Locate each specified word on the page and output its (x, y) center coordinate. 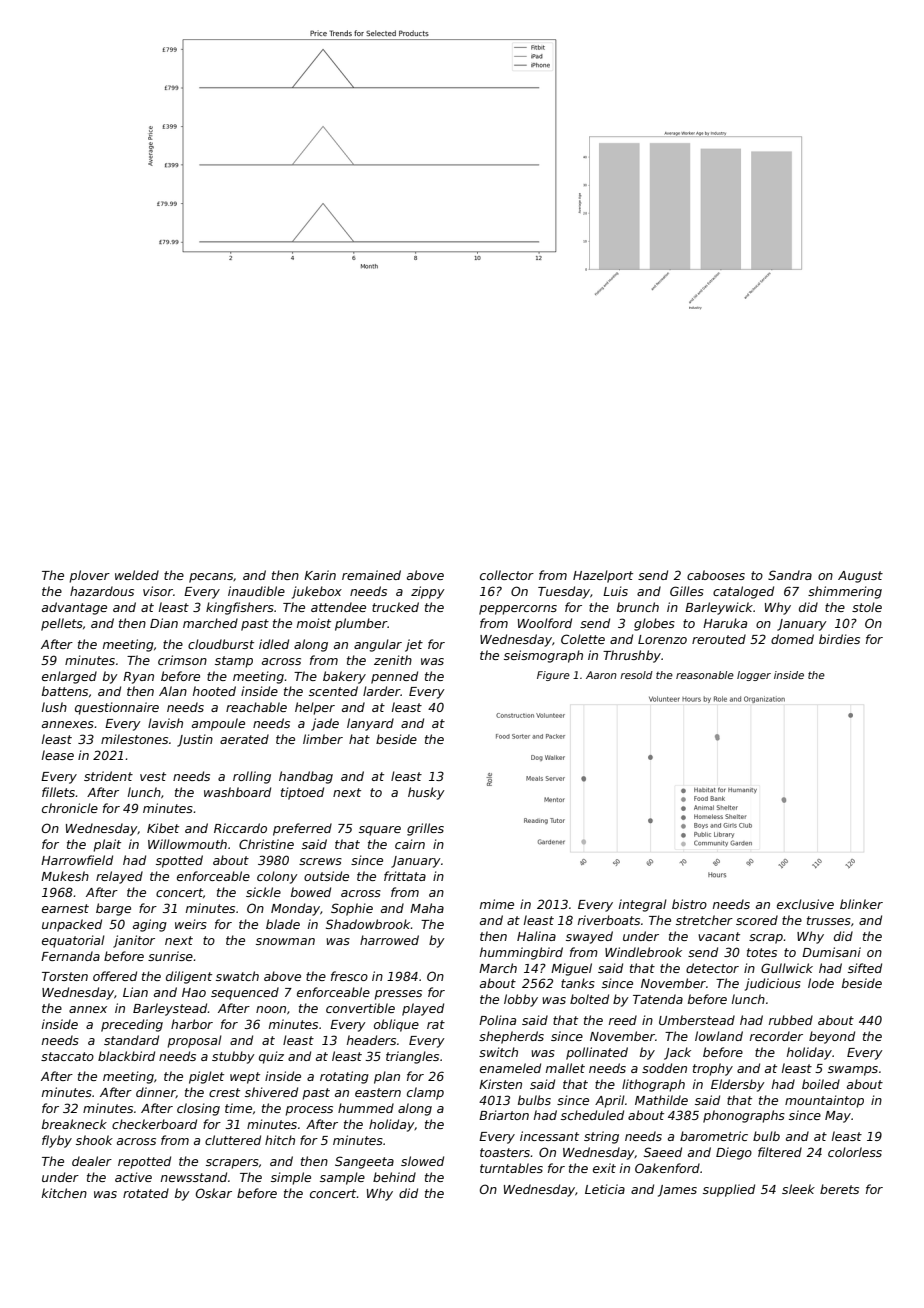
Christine (266, 844)
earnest (65, 908)
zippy (428, 592)
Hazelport (603, 576)
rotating (344, 1077)
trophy (713, 1069)
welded (137, 575)
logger (754, 676)
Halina (536, 936)
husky (426, 793)
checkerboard (154, 1124)
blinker (861, 904)
